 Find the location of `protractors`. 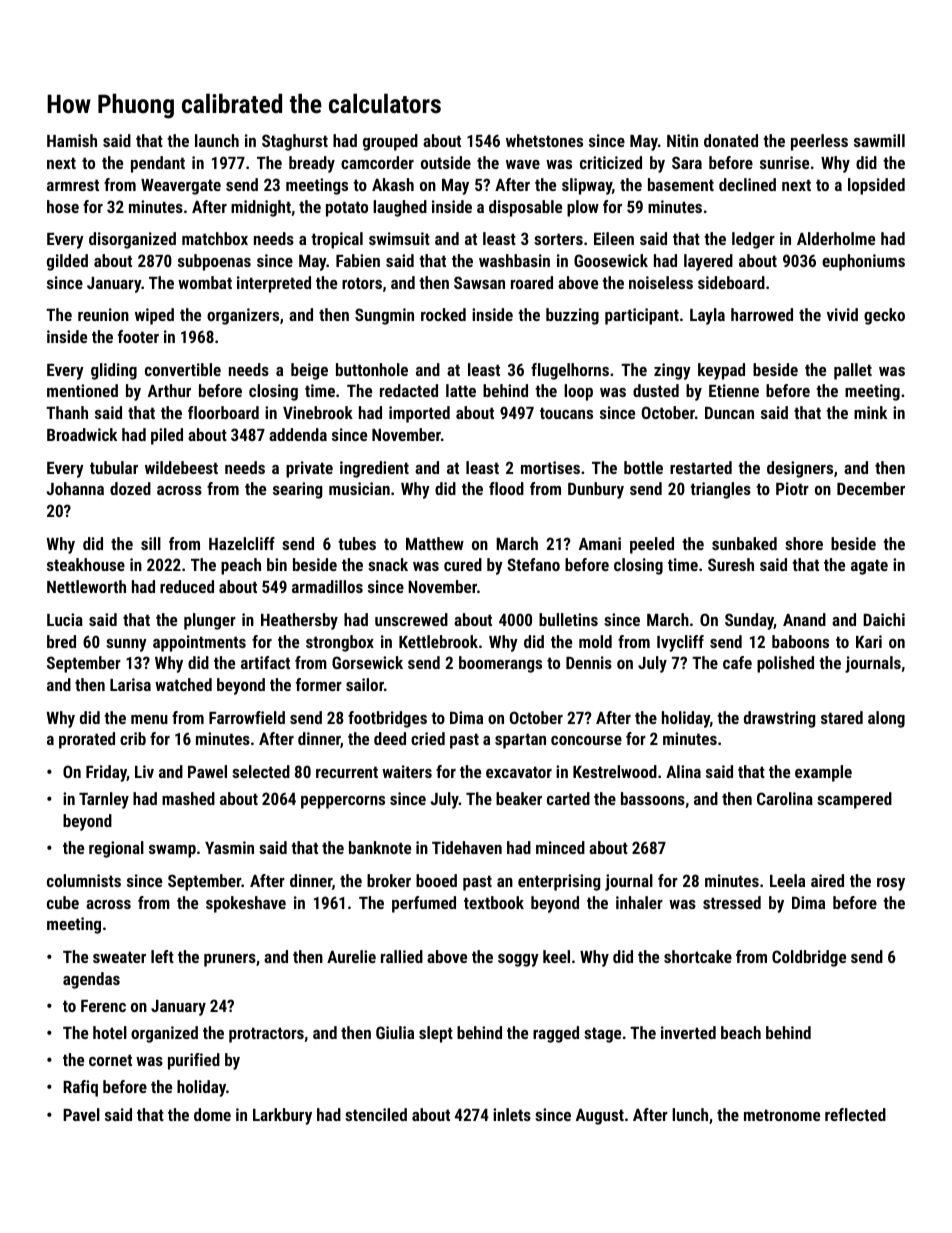

protractors is located at coordinates (266, 1035).
